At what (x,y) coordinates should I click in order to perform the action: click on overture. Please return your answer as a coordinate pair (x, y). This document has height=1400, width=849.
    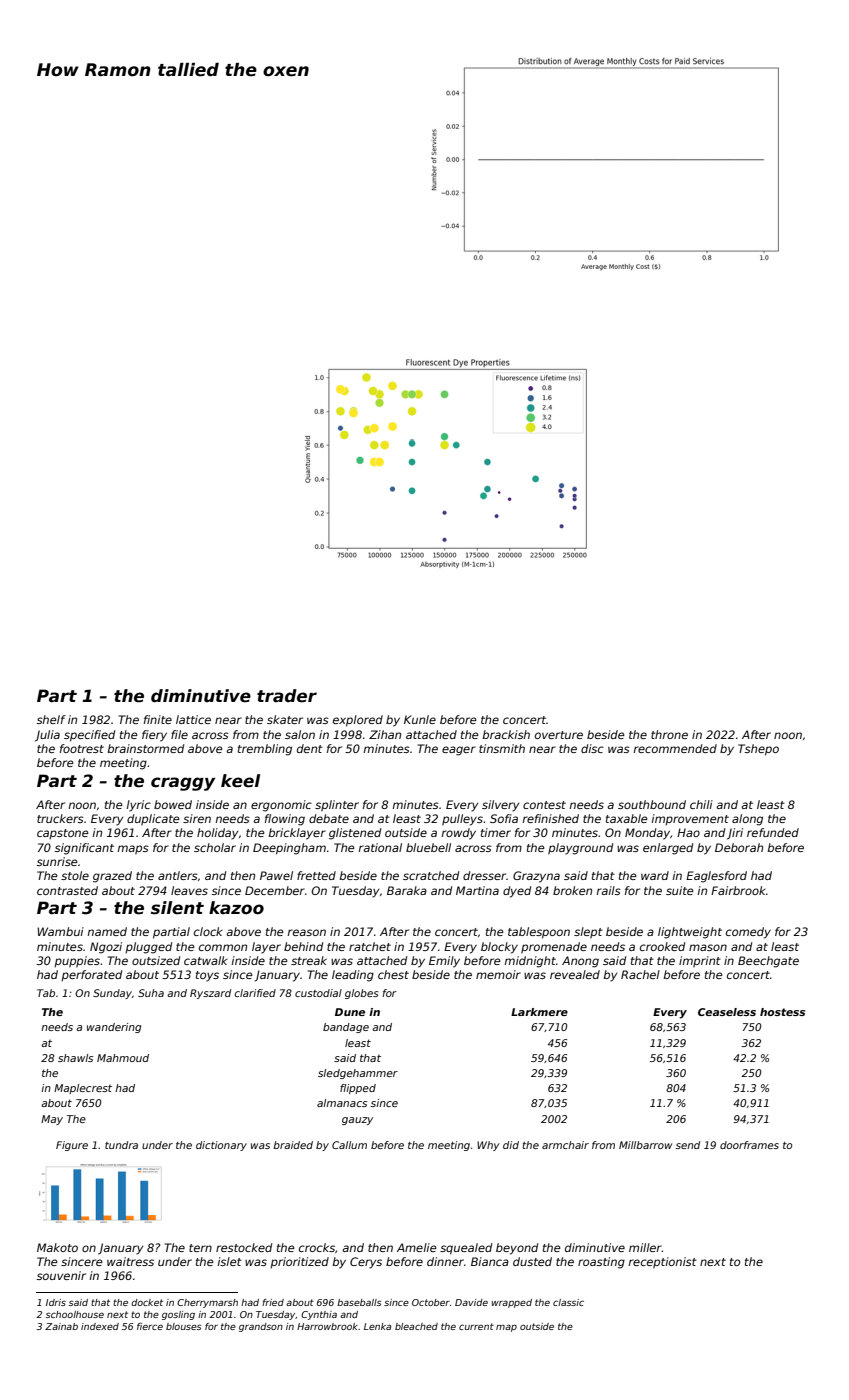
    Looking at the image, I should click on (559, 735).
